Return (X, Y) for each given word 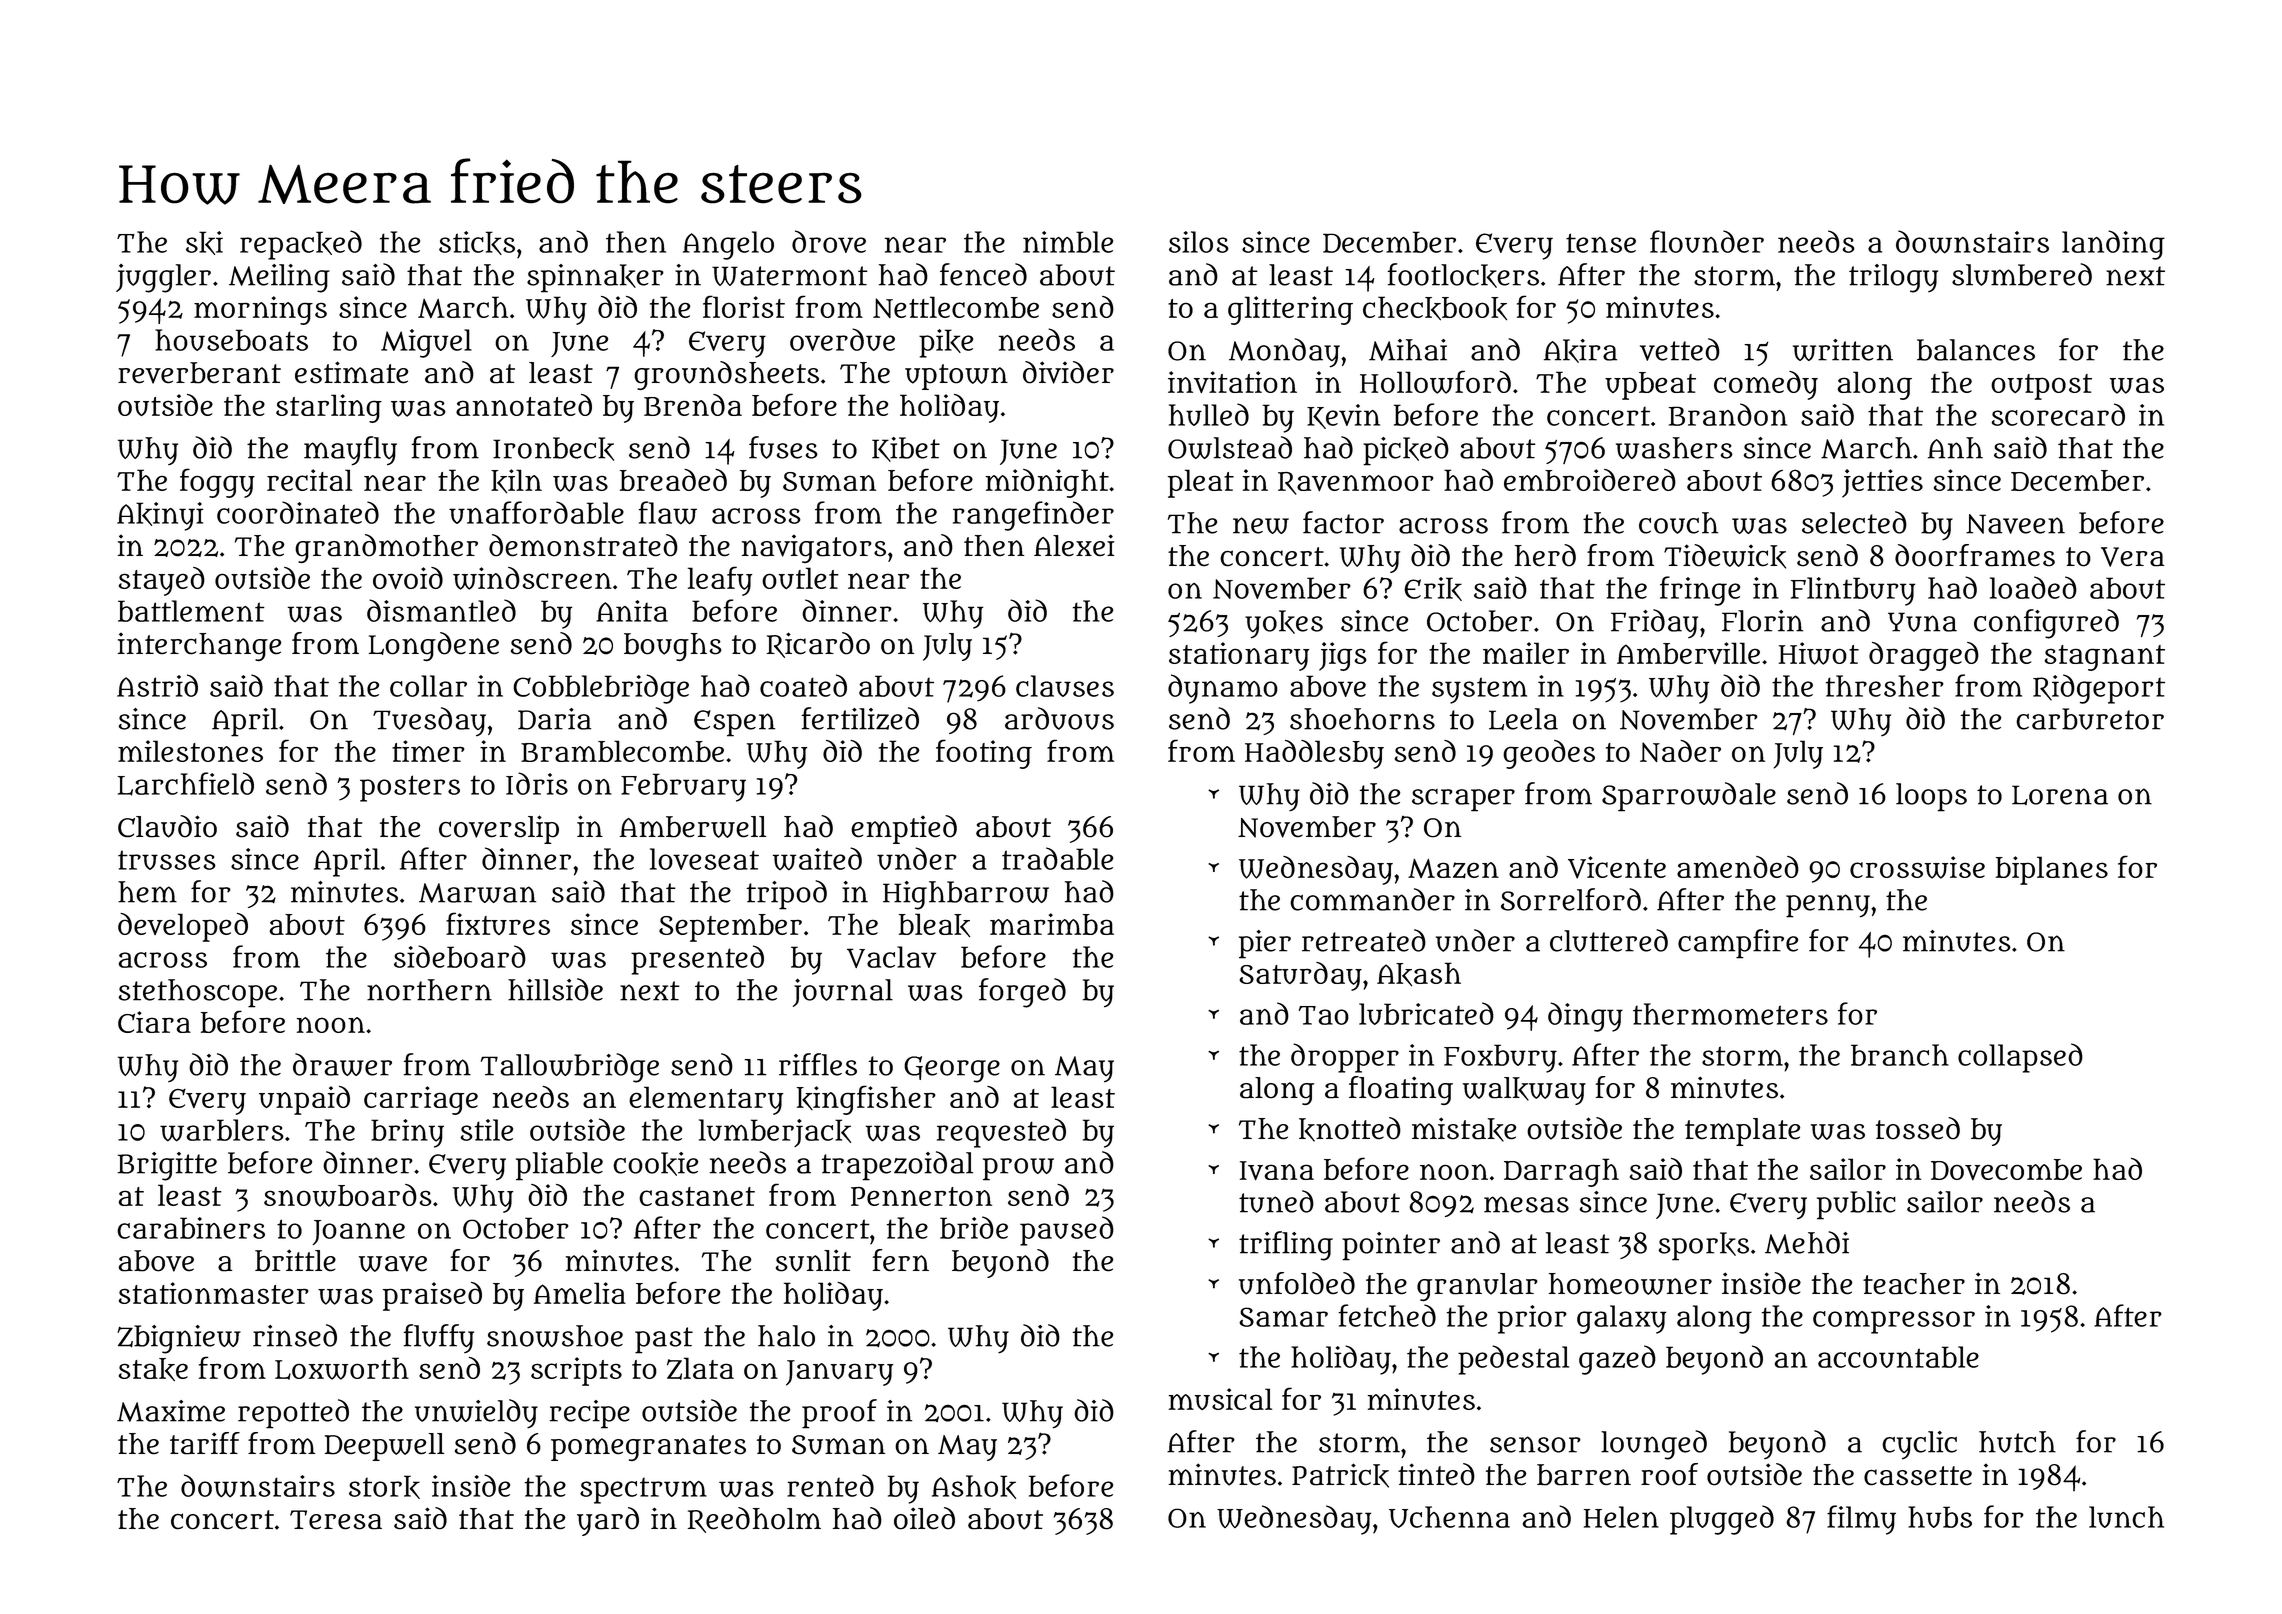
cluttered (1609, 940)
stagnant (2105, 658)
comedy (1766, 385)
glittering (1290, 310)
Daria (554, 719)
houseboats (231, 340)
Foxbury (1500, 1058)
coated (803, 685)
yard (608, 1521)
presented (697, 960)
